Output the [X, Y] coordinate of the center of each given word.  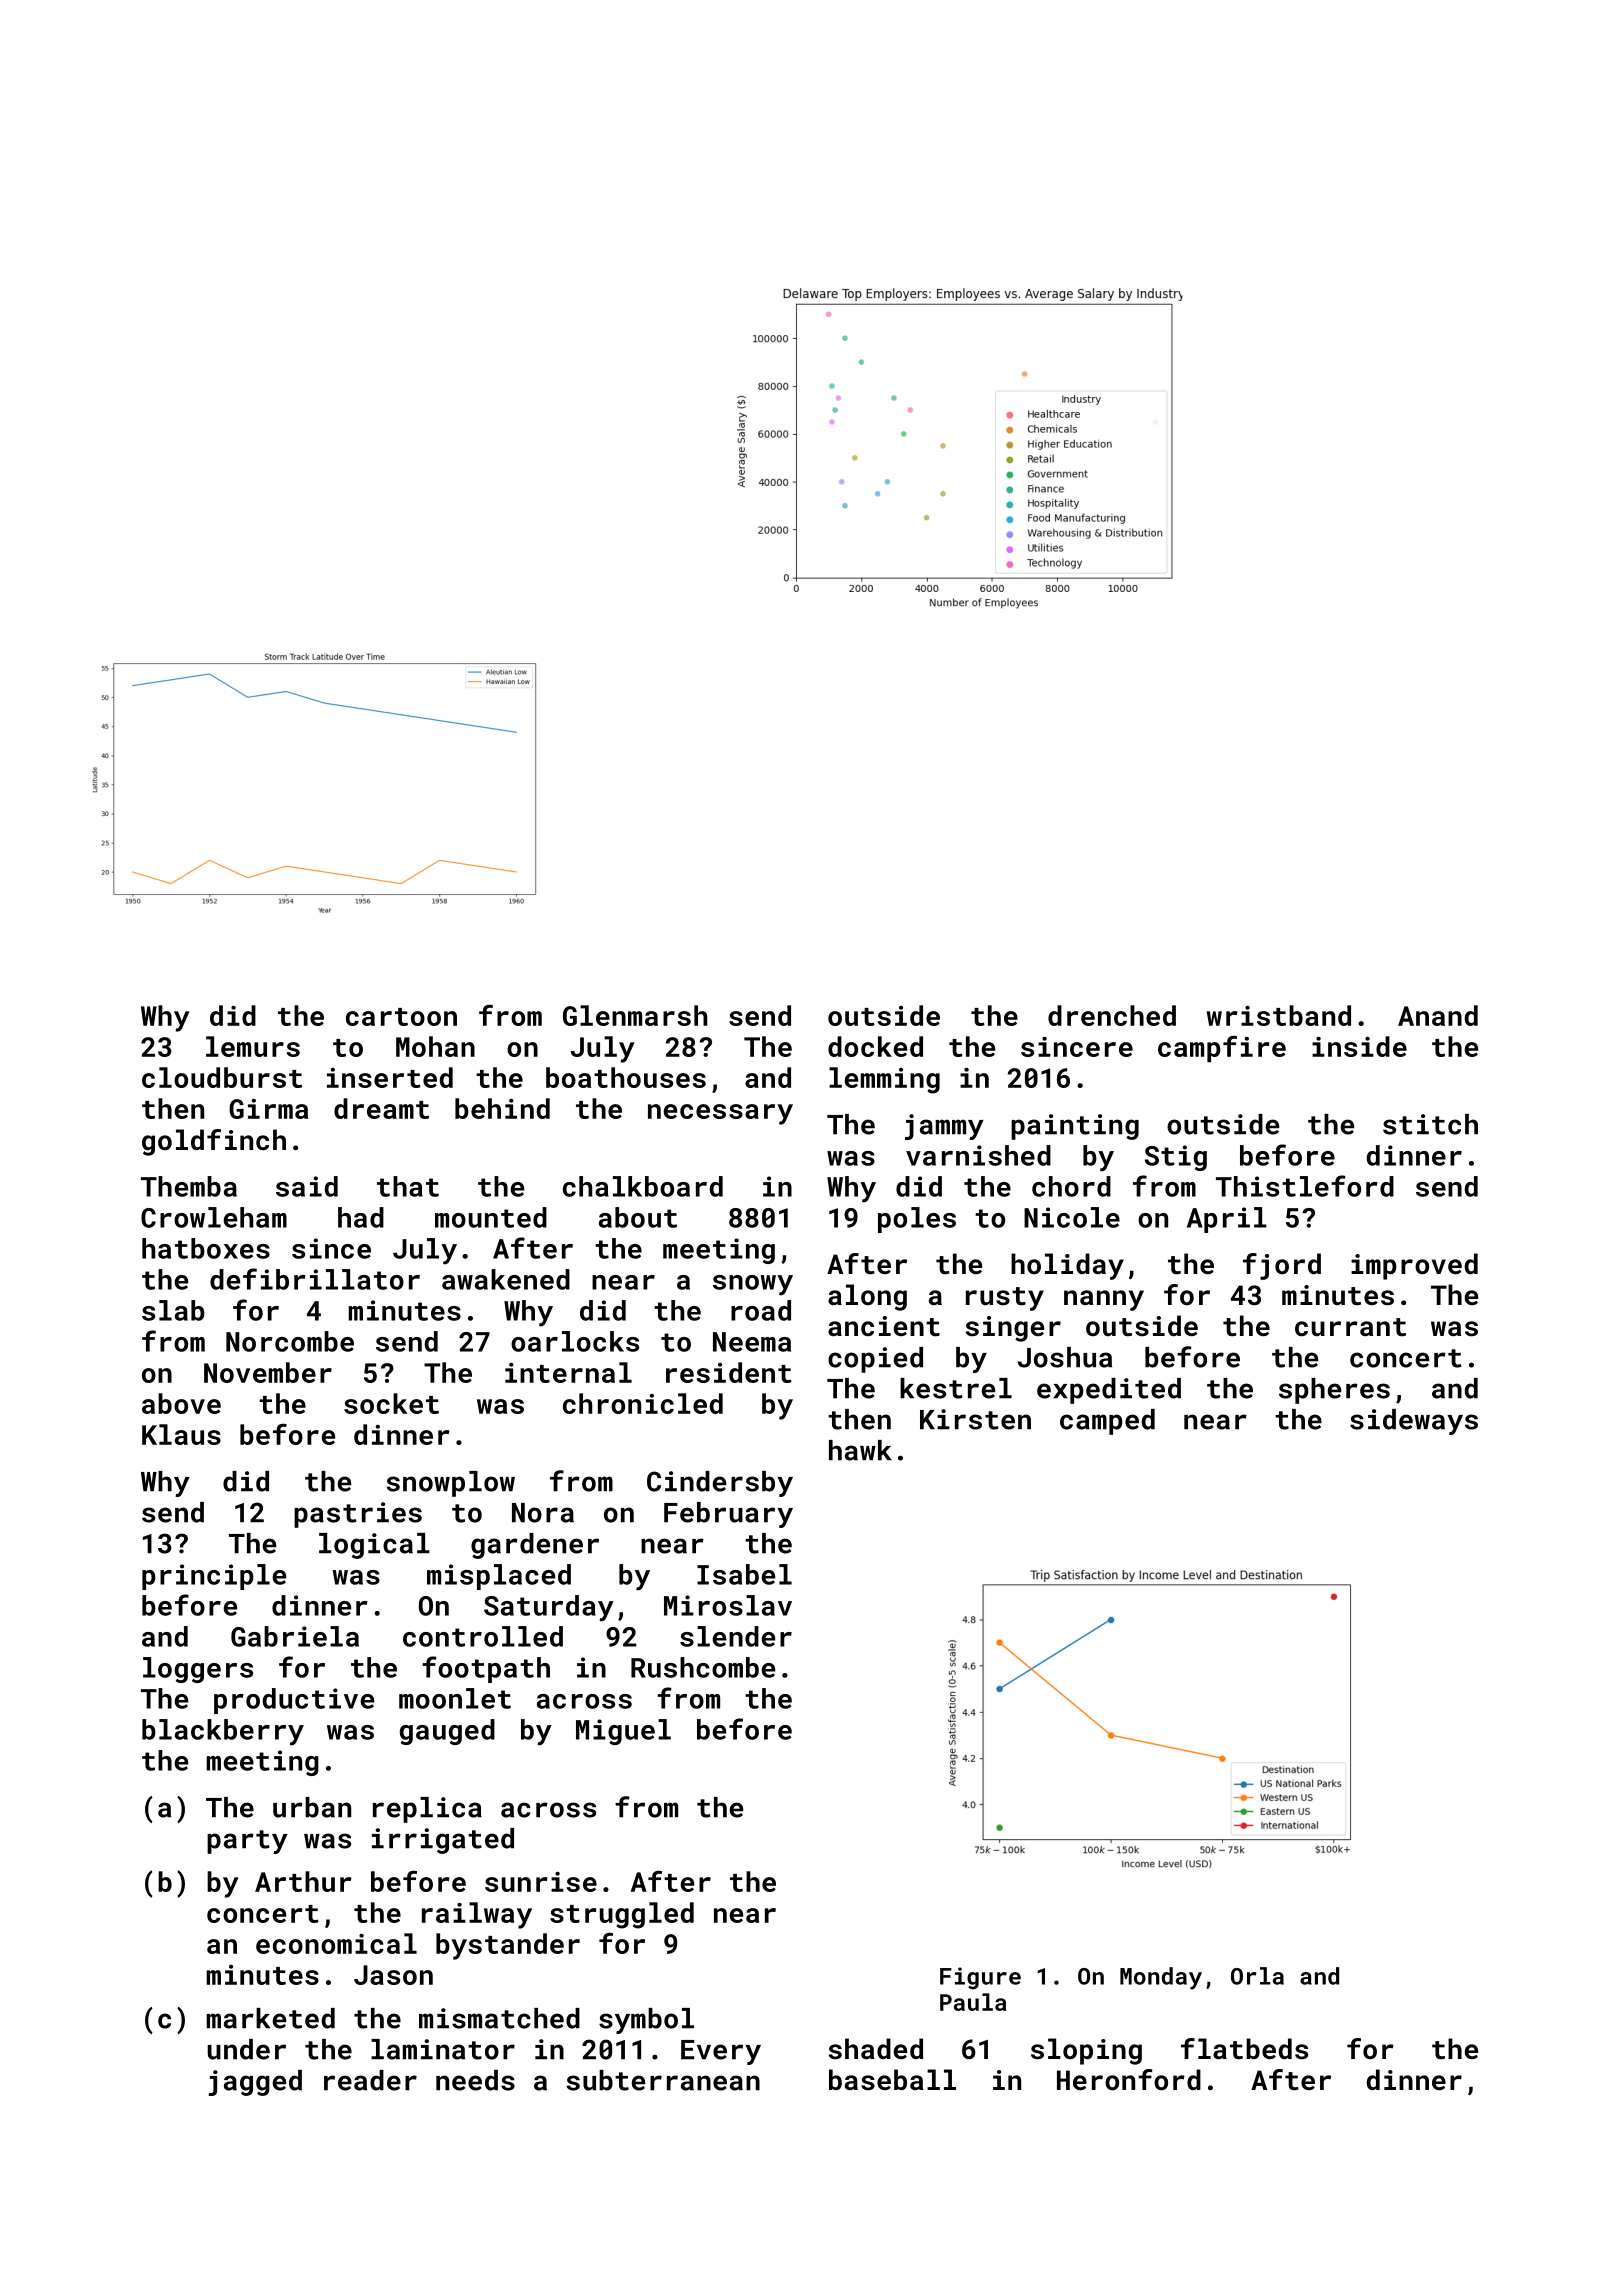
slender [736, 1636]
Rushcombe [703, 1667]
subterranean [663, 2080]
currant [1350, 1327]
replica [427, 1810]
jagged [255, 2083]
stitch [1430, 1124]
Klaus [181, 1434]
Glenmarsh [635, 1015]
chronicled [643, 1403]
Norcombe [290, 1341]
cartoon [401, 1017]
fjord [1282, 1266]
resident [729, 1372]
